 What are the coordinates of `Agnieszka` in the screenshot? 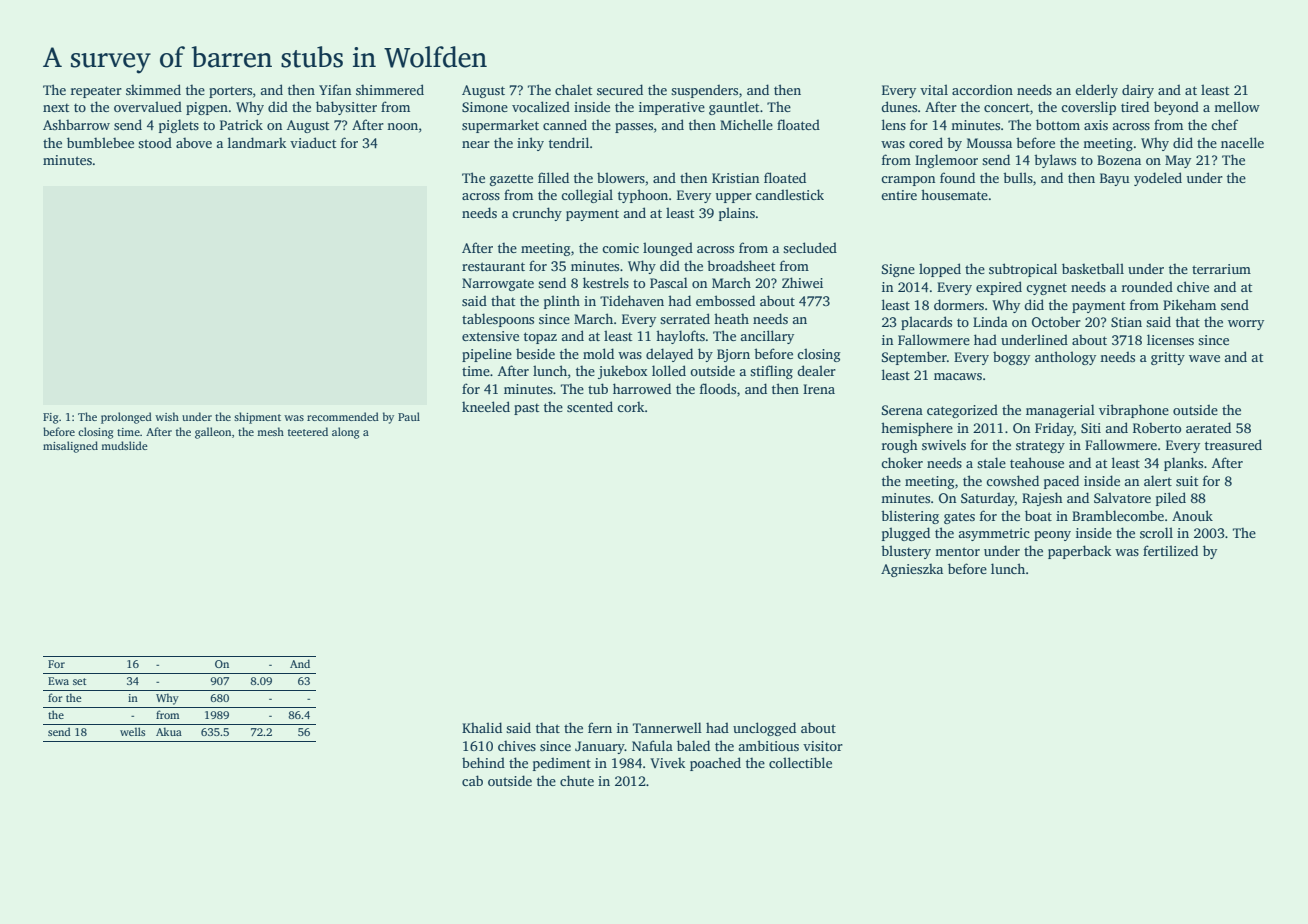 It's located at (912, 570).
